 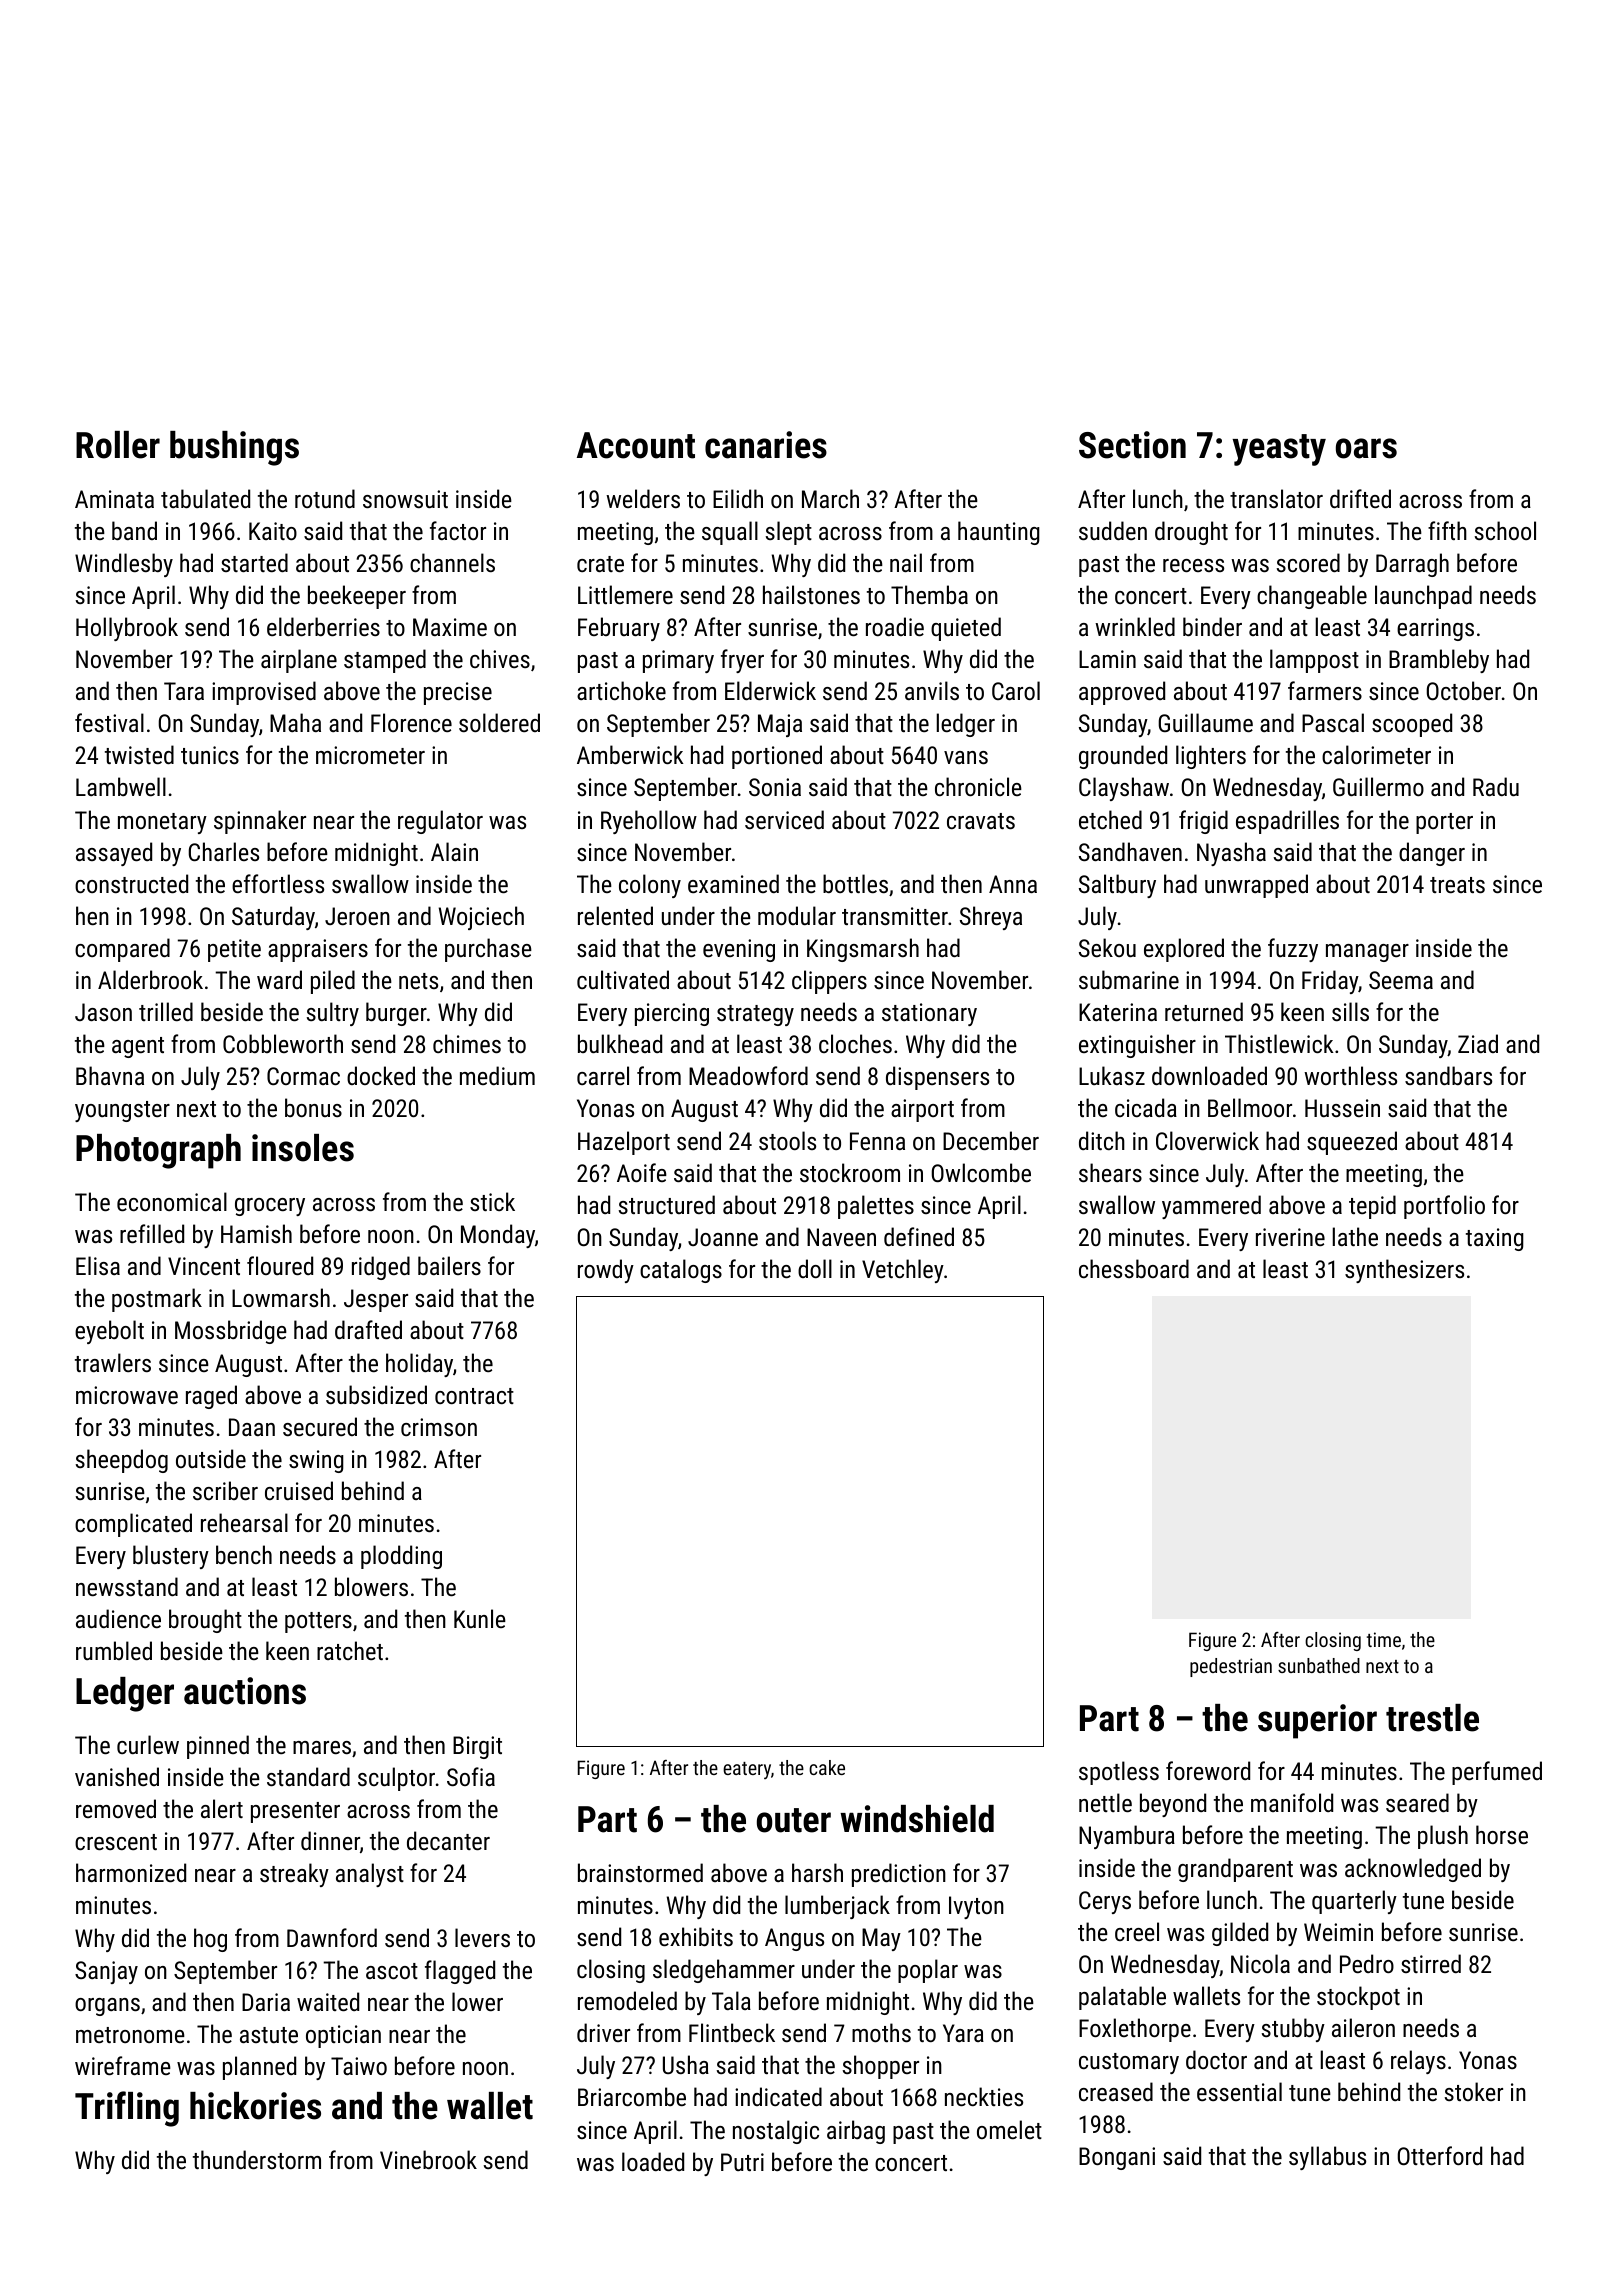 I want to click on cicada, so click(x=1146, y=1107).
